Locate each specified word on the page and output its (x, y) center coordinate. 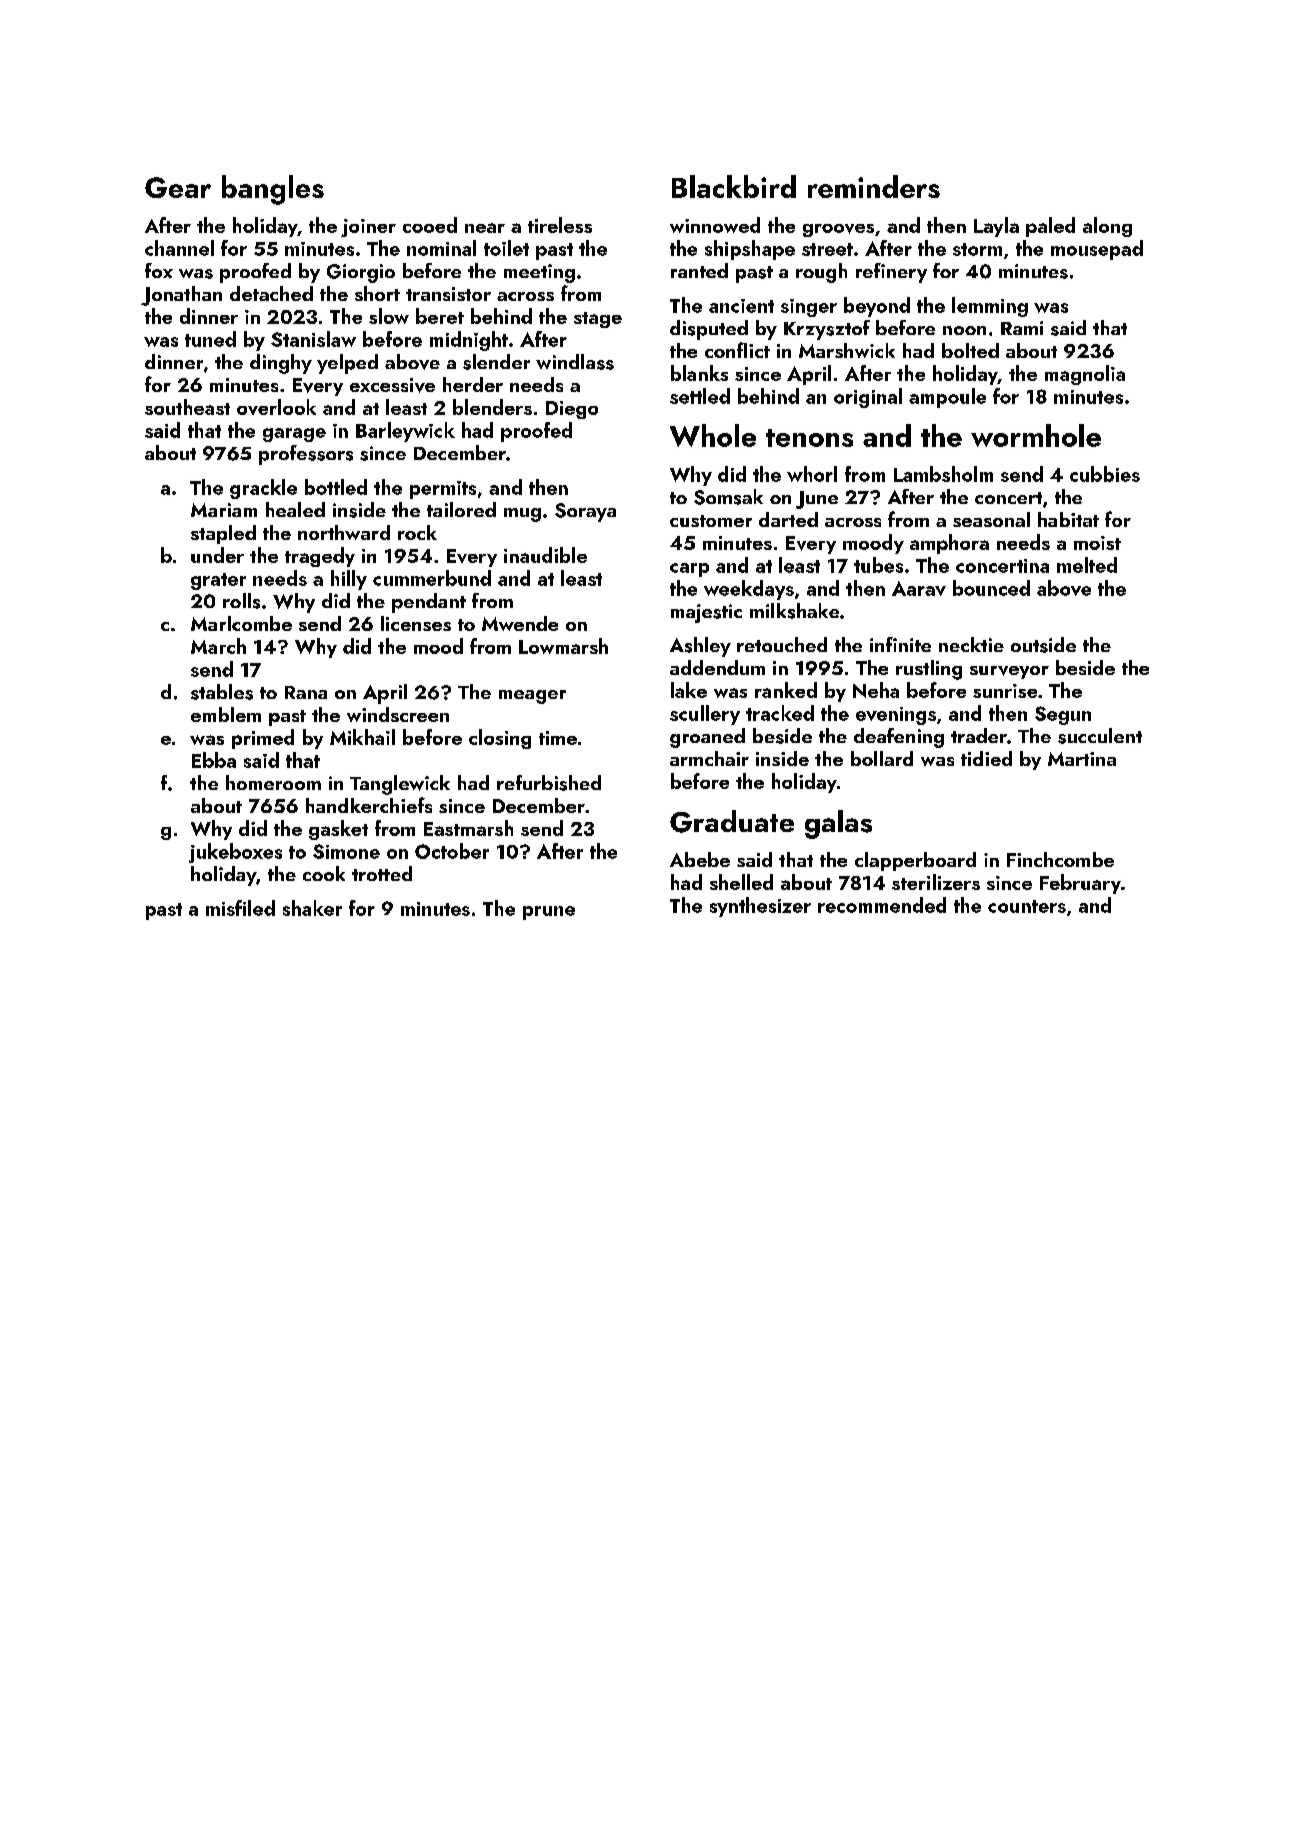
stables (222, 692)
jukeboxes (235, 853)
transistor (448, 294)
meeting (539, 273)
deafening (899, 738)
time (558, 738)
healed (295, 509)
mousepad (1097, 250)
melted (1087, 565)
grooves (838, 230)
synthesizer (760, 907)
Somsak (728, 497)
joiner (368, 228)
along (1107, 227)
